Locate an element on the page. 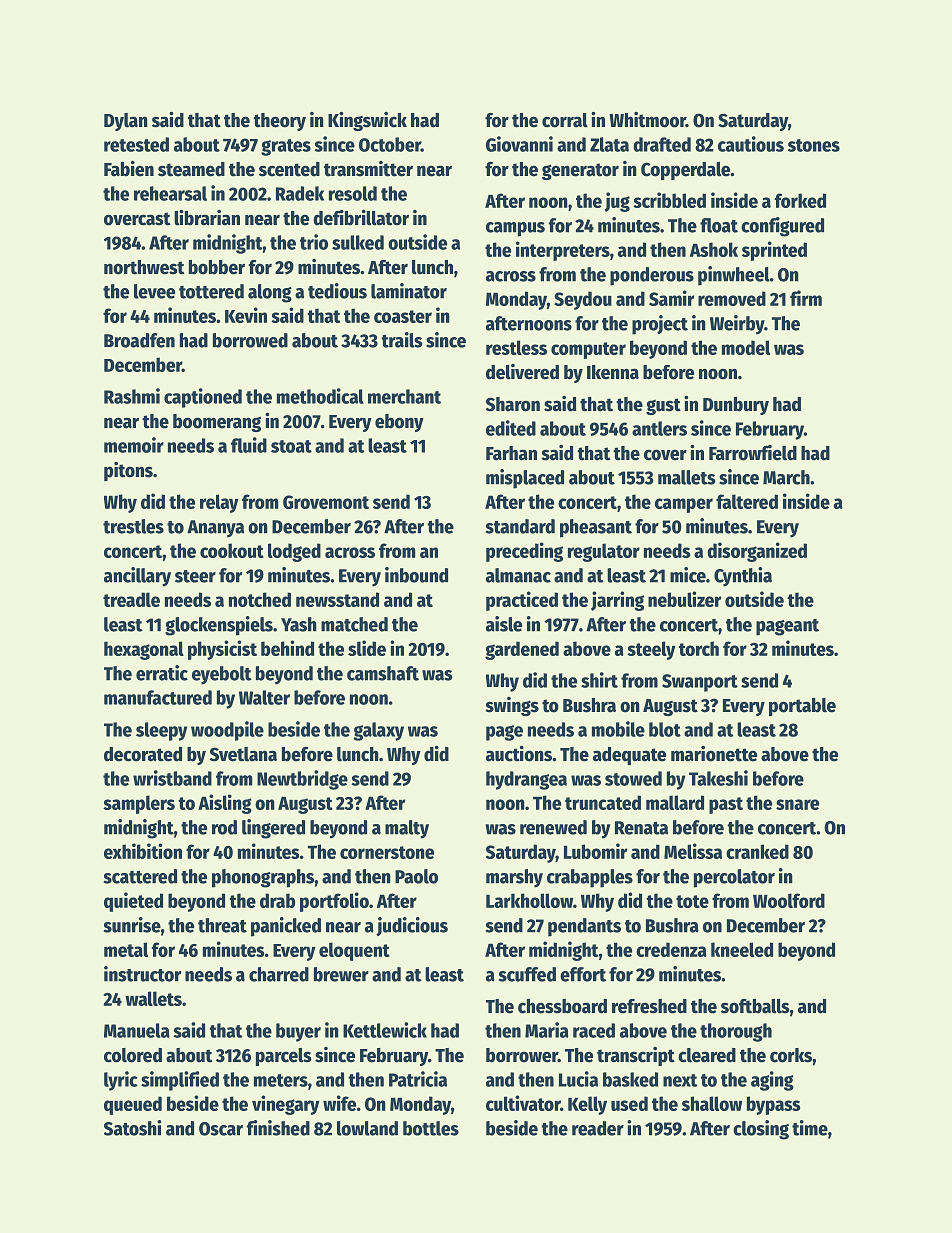 Image resolution: width=952 pixels, height=1233 pixels. stones is located at coordinates (814, 145).
